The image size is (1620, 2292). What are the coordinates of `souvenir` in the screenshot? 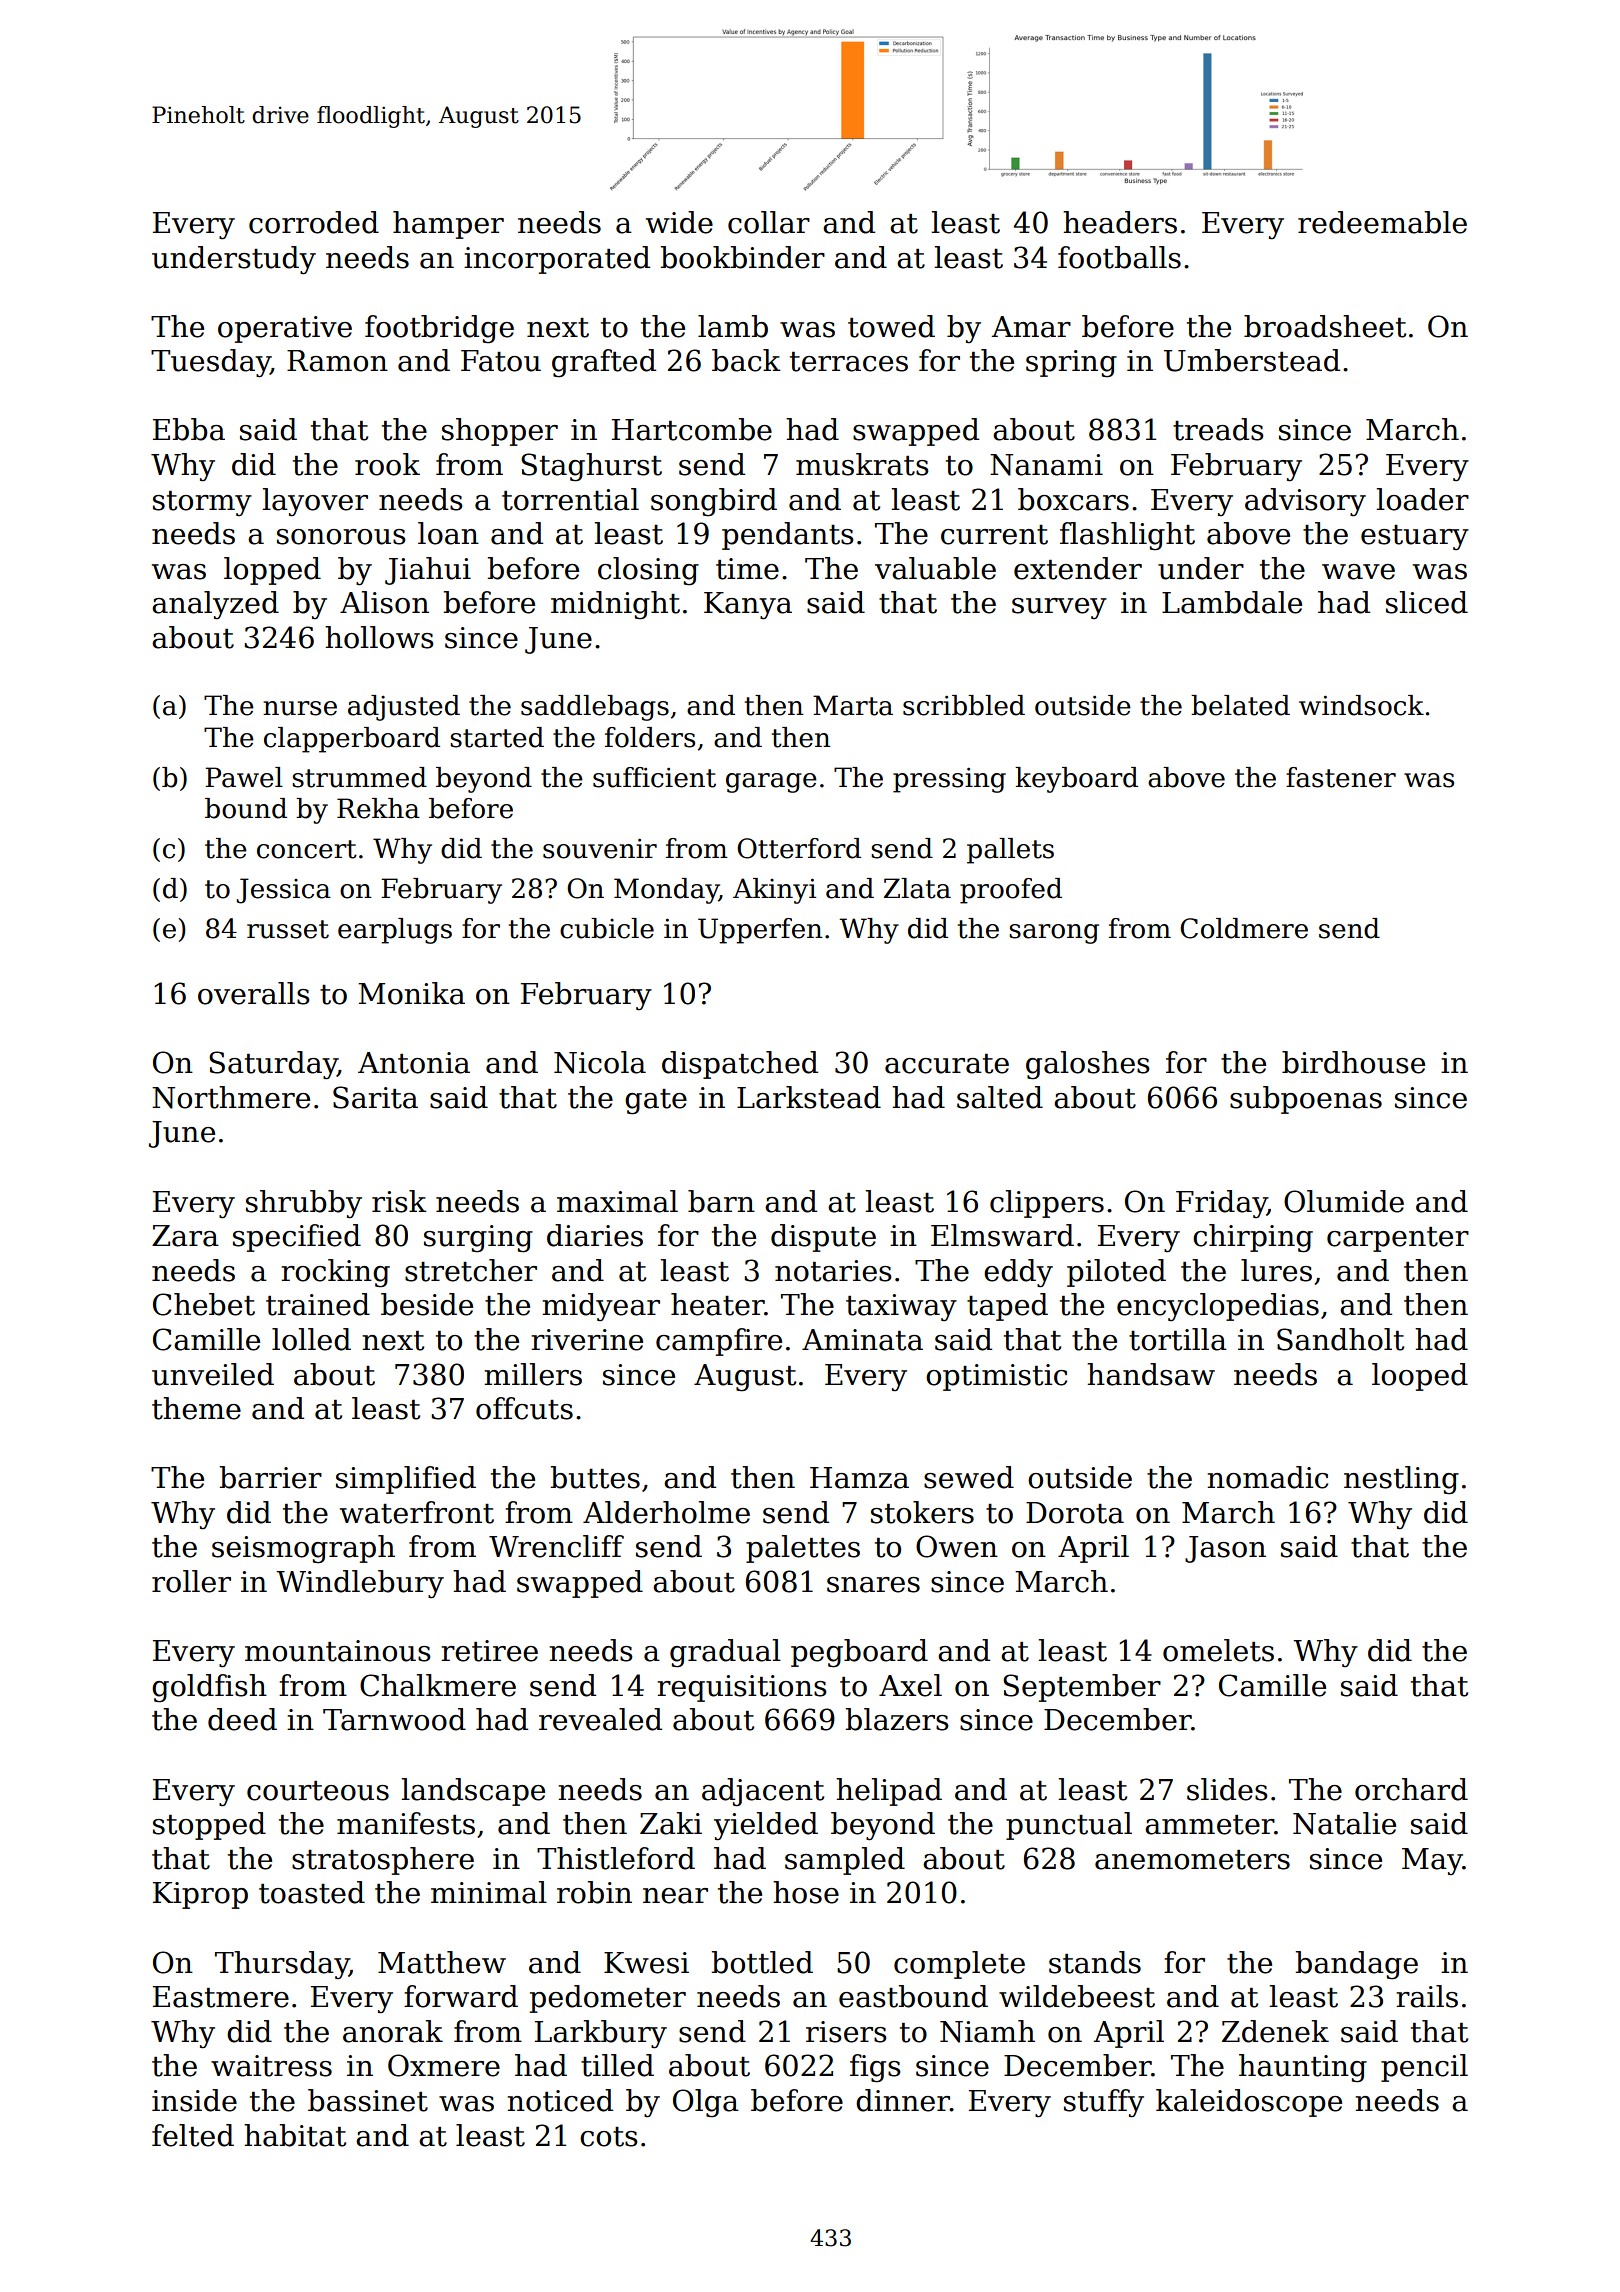 It's located at (600, 849).
